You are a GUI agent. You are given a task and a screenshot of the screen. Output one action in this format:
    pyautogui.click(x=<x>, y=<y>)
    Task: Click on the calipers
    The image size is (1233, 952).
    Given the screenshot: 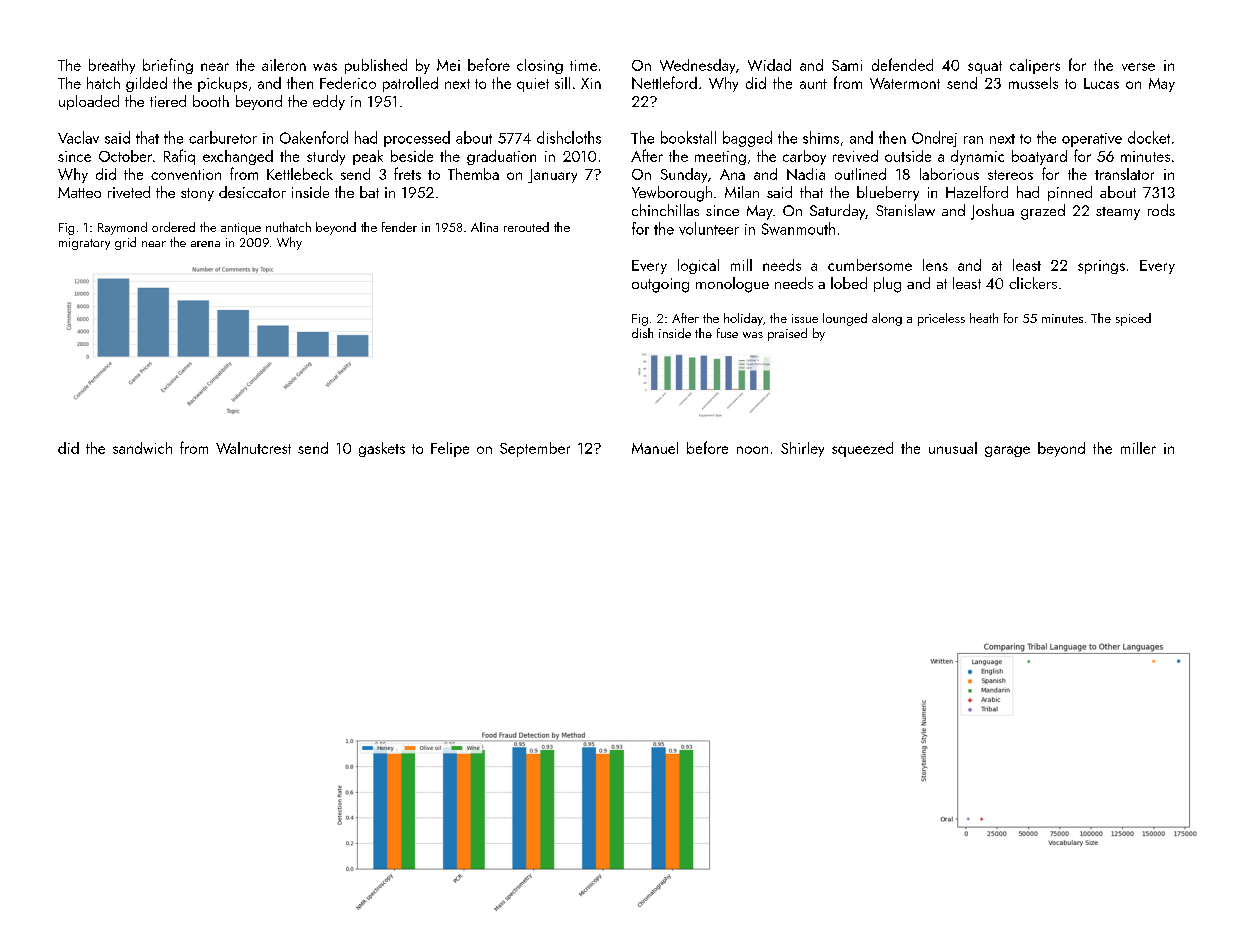 What is the action you would take?
    pyautogui.click(x=1035, y=66)
